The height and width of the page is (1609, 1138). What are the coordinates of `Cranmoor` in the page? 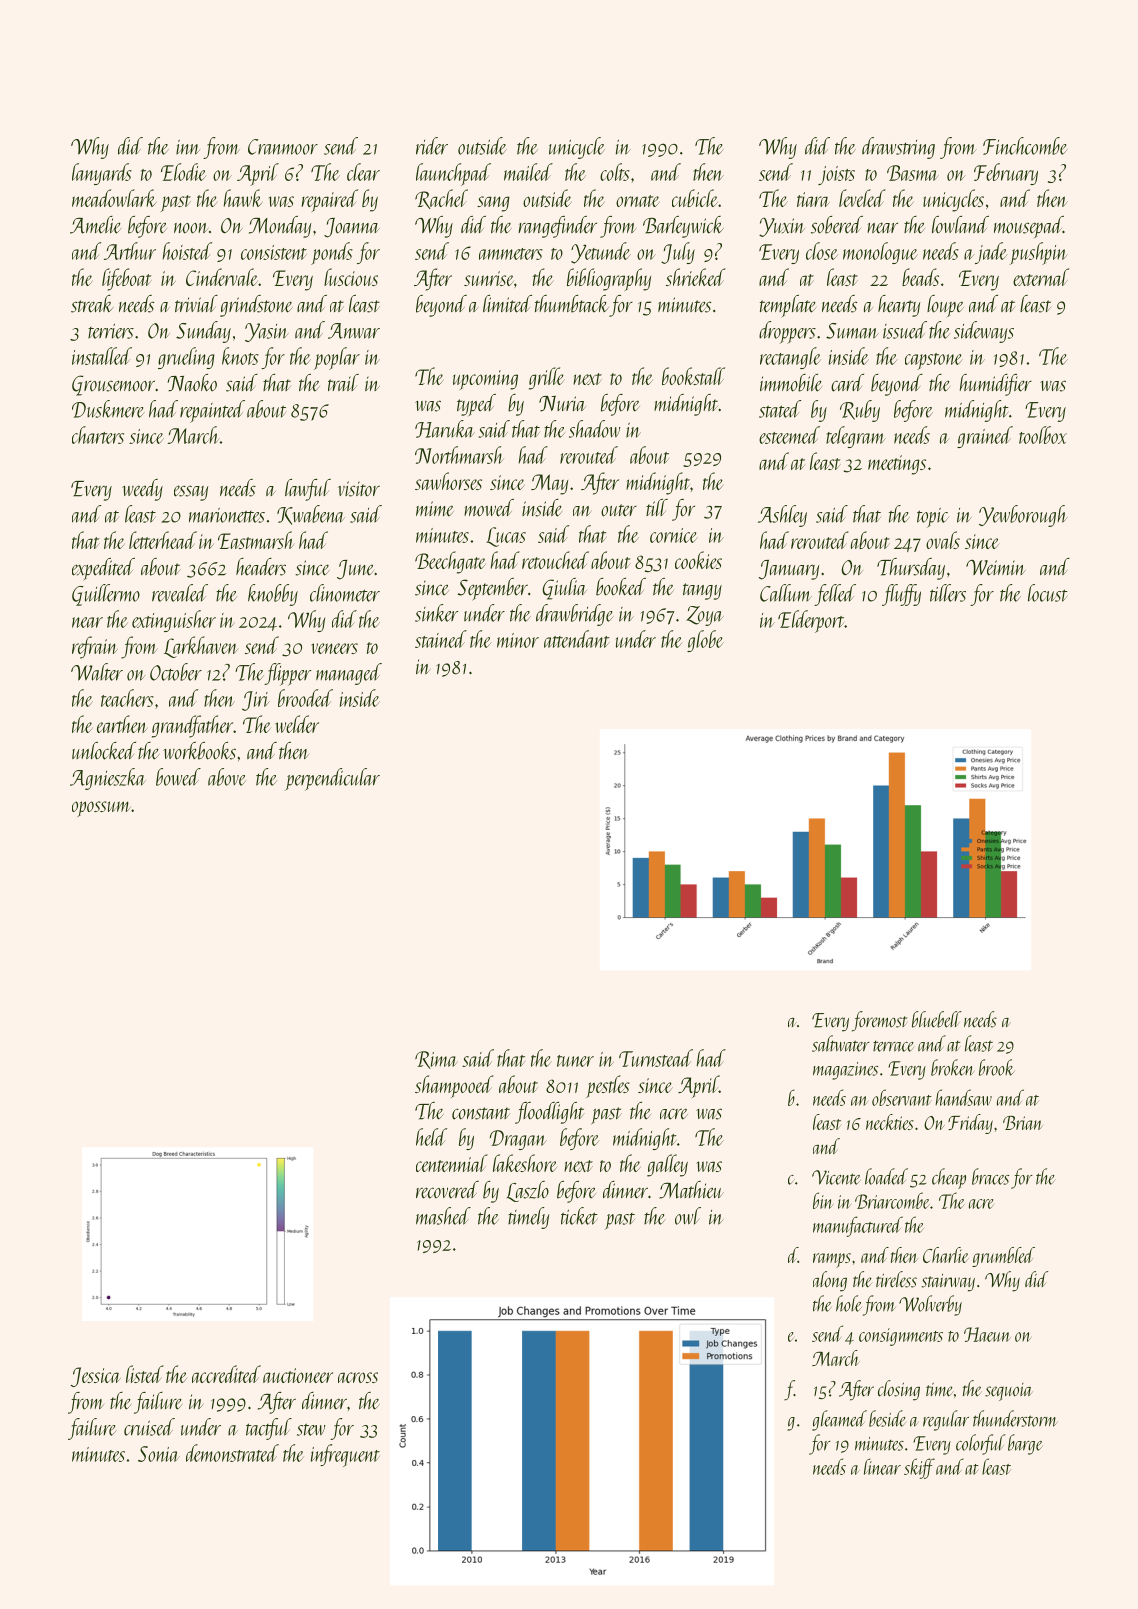 It's located at (283, 147).
